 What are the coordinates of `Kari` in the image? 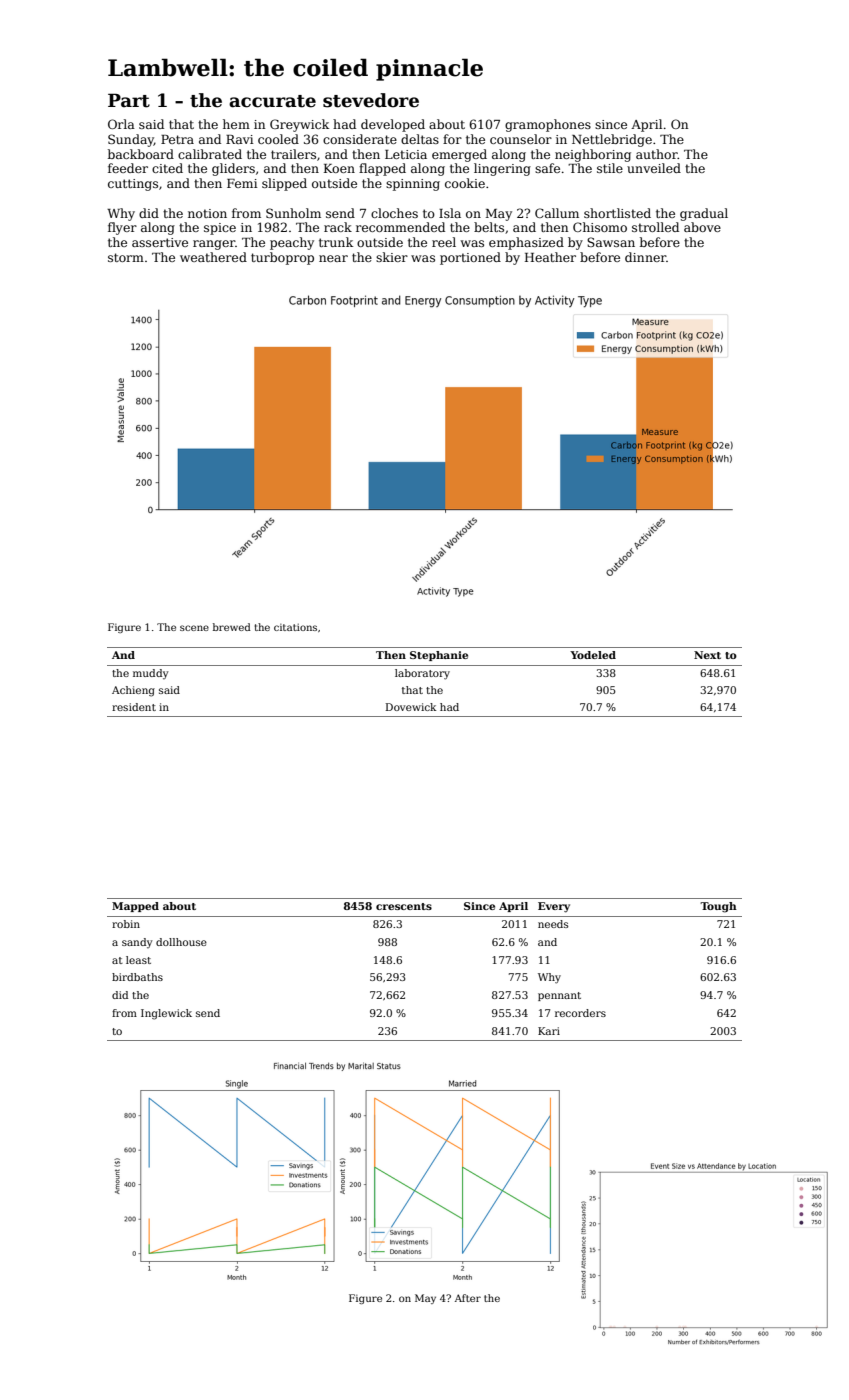 It's located at (549, 1031).
